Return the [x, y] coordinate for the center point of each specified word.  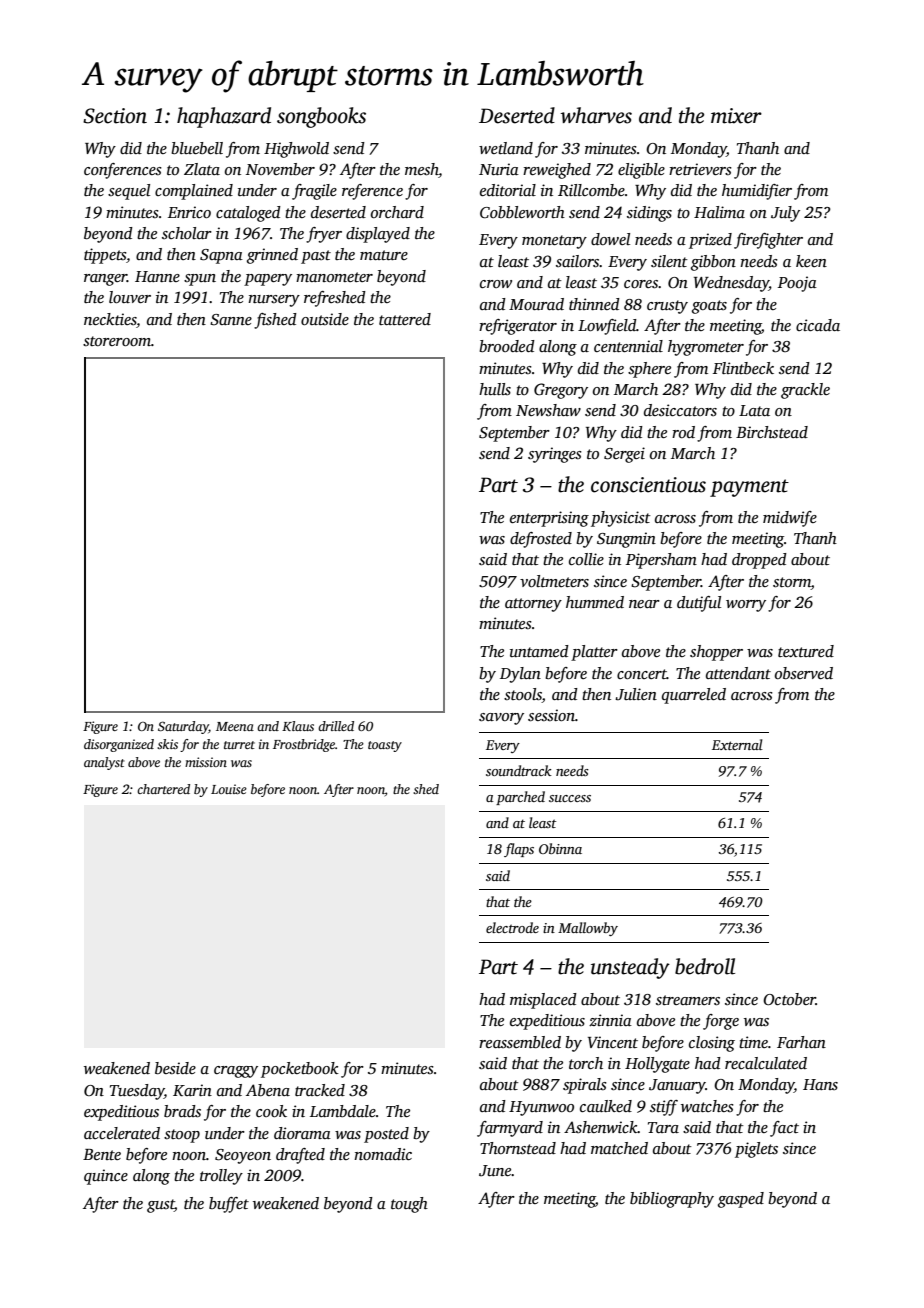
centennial [628, 346]
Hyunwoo [541, 1108]
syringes [555, 455]
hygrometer [706, 348]
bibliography [672, 1200]
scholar [187, 233]
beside [175, 1068]
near [644, 604]
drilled [336, 726]
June [495, 1171]
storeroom [117, 341]
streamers [688, 1000]
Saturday [183, 727]
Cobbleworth [522, 212]
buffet [229, 1205]
